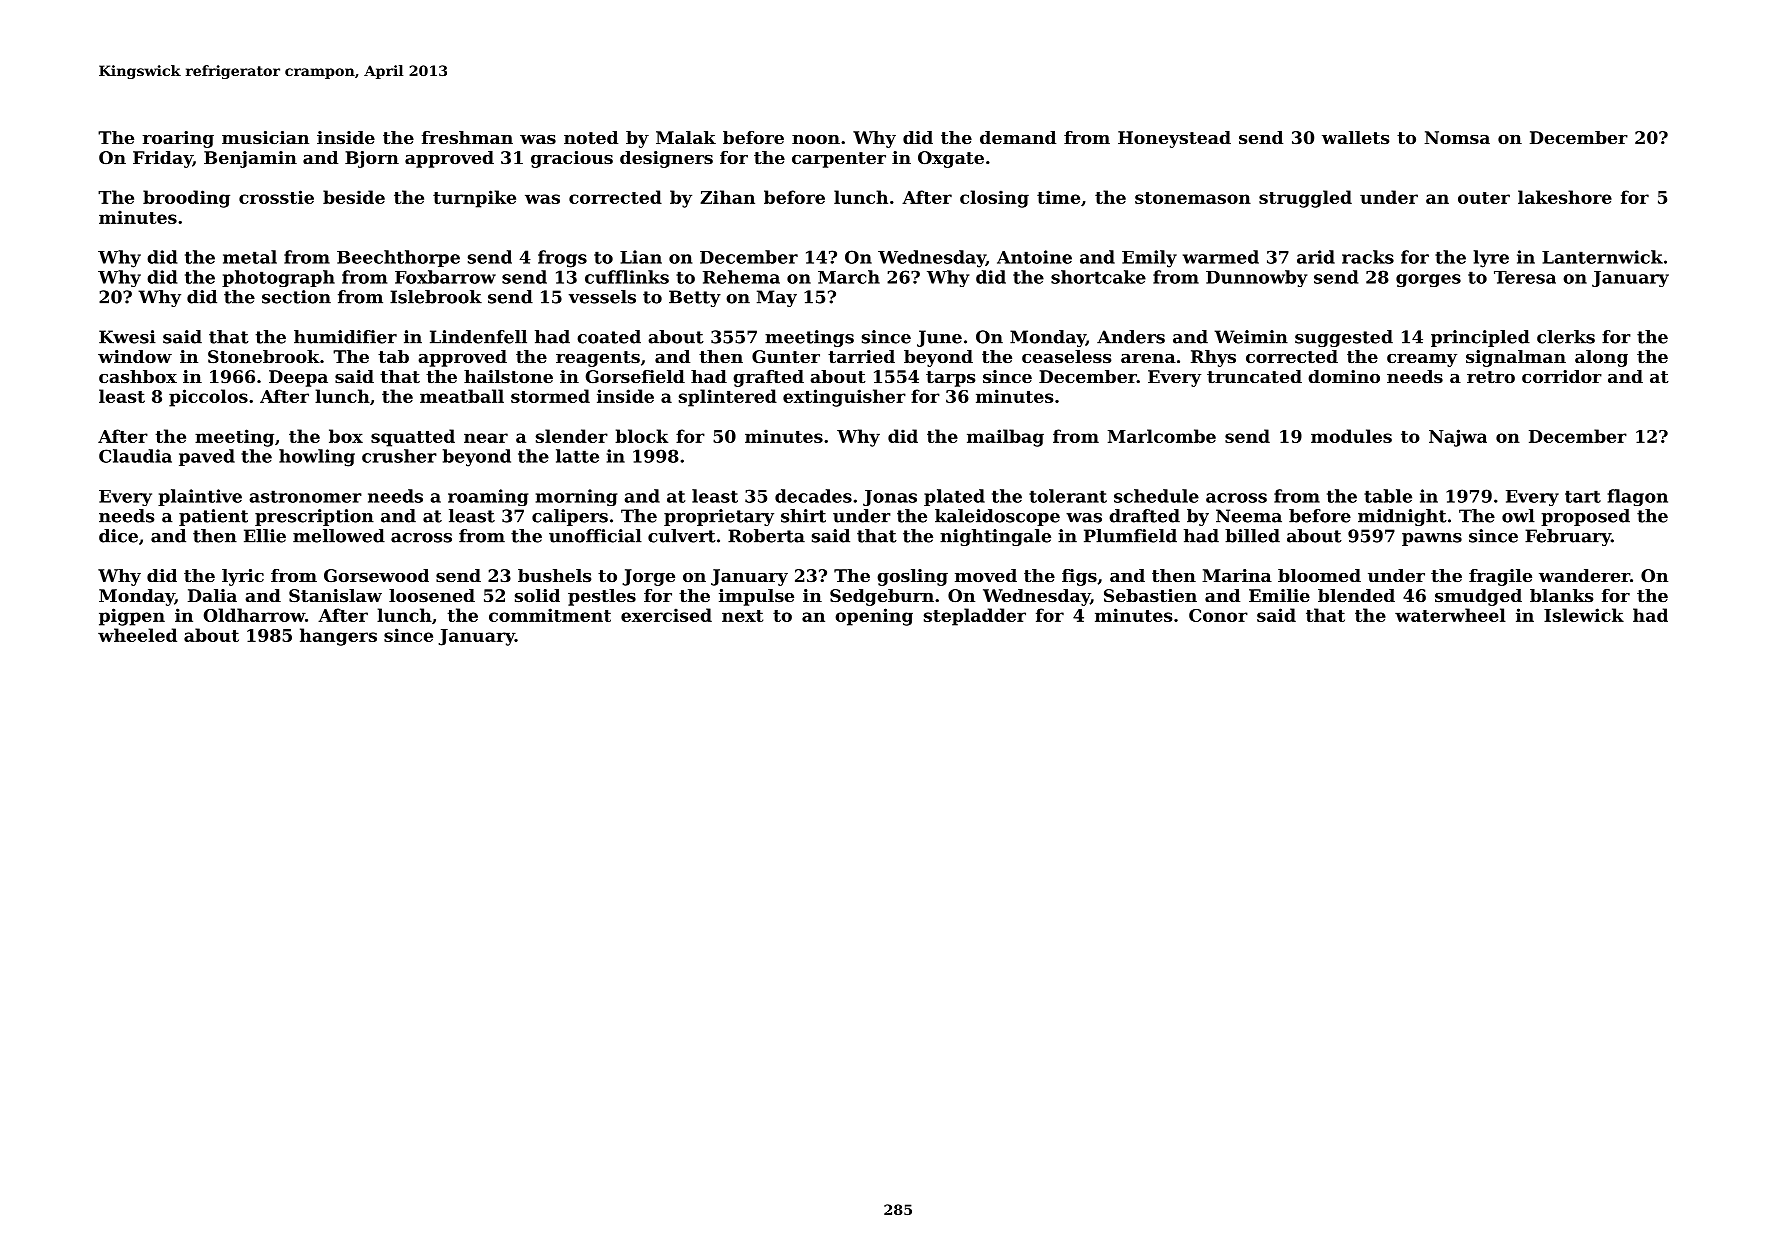 The width and height of the screenshot is (1767, 1249). I want to click on noted, so click(591, 137).
